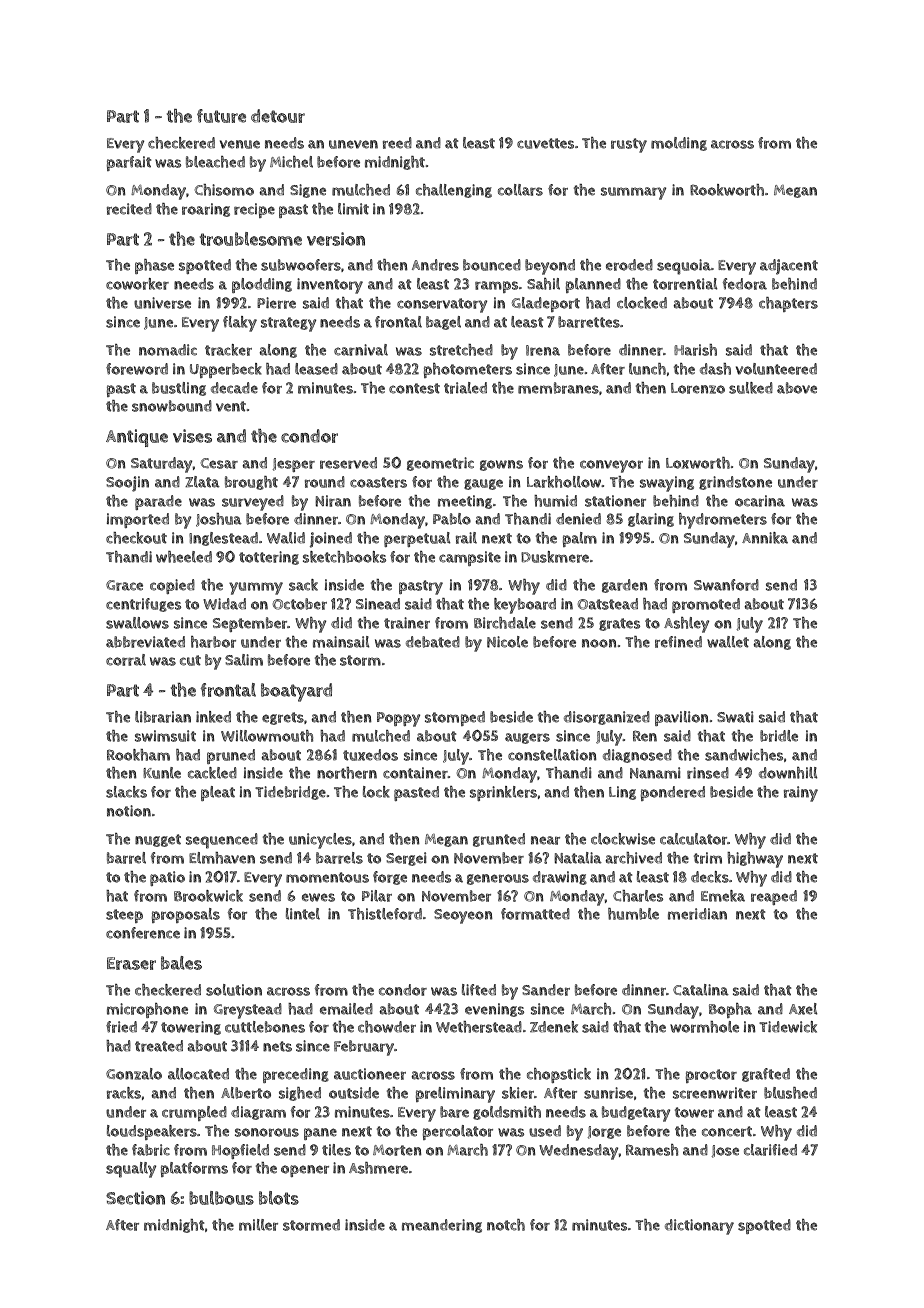 Image resolution: width=924 pixels, height=1308 pixels. What do you see at coordinates (158, 840) in the screenshot?
I see `nugget` at bounding box center [158, 840].
